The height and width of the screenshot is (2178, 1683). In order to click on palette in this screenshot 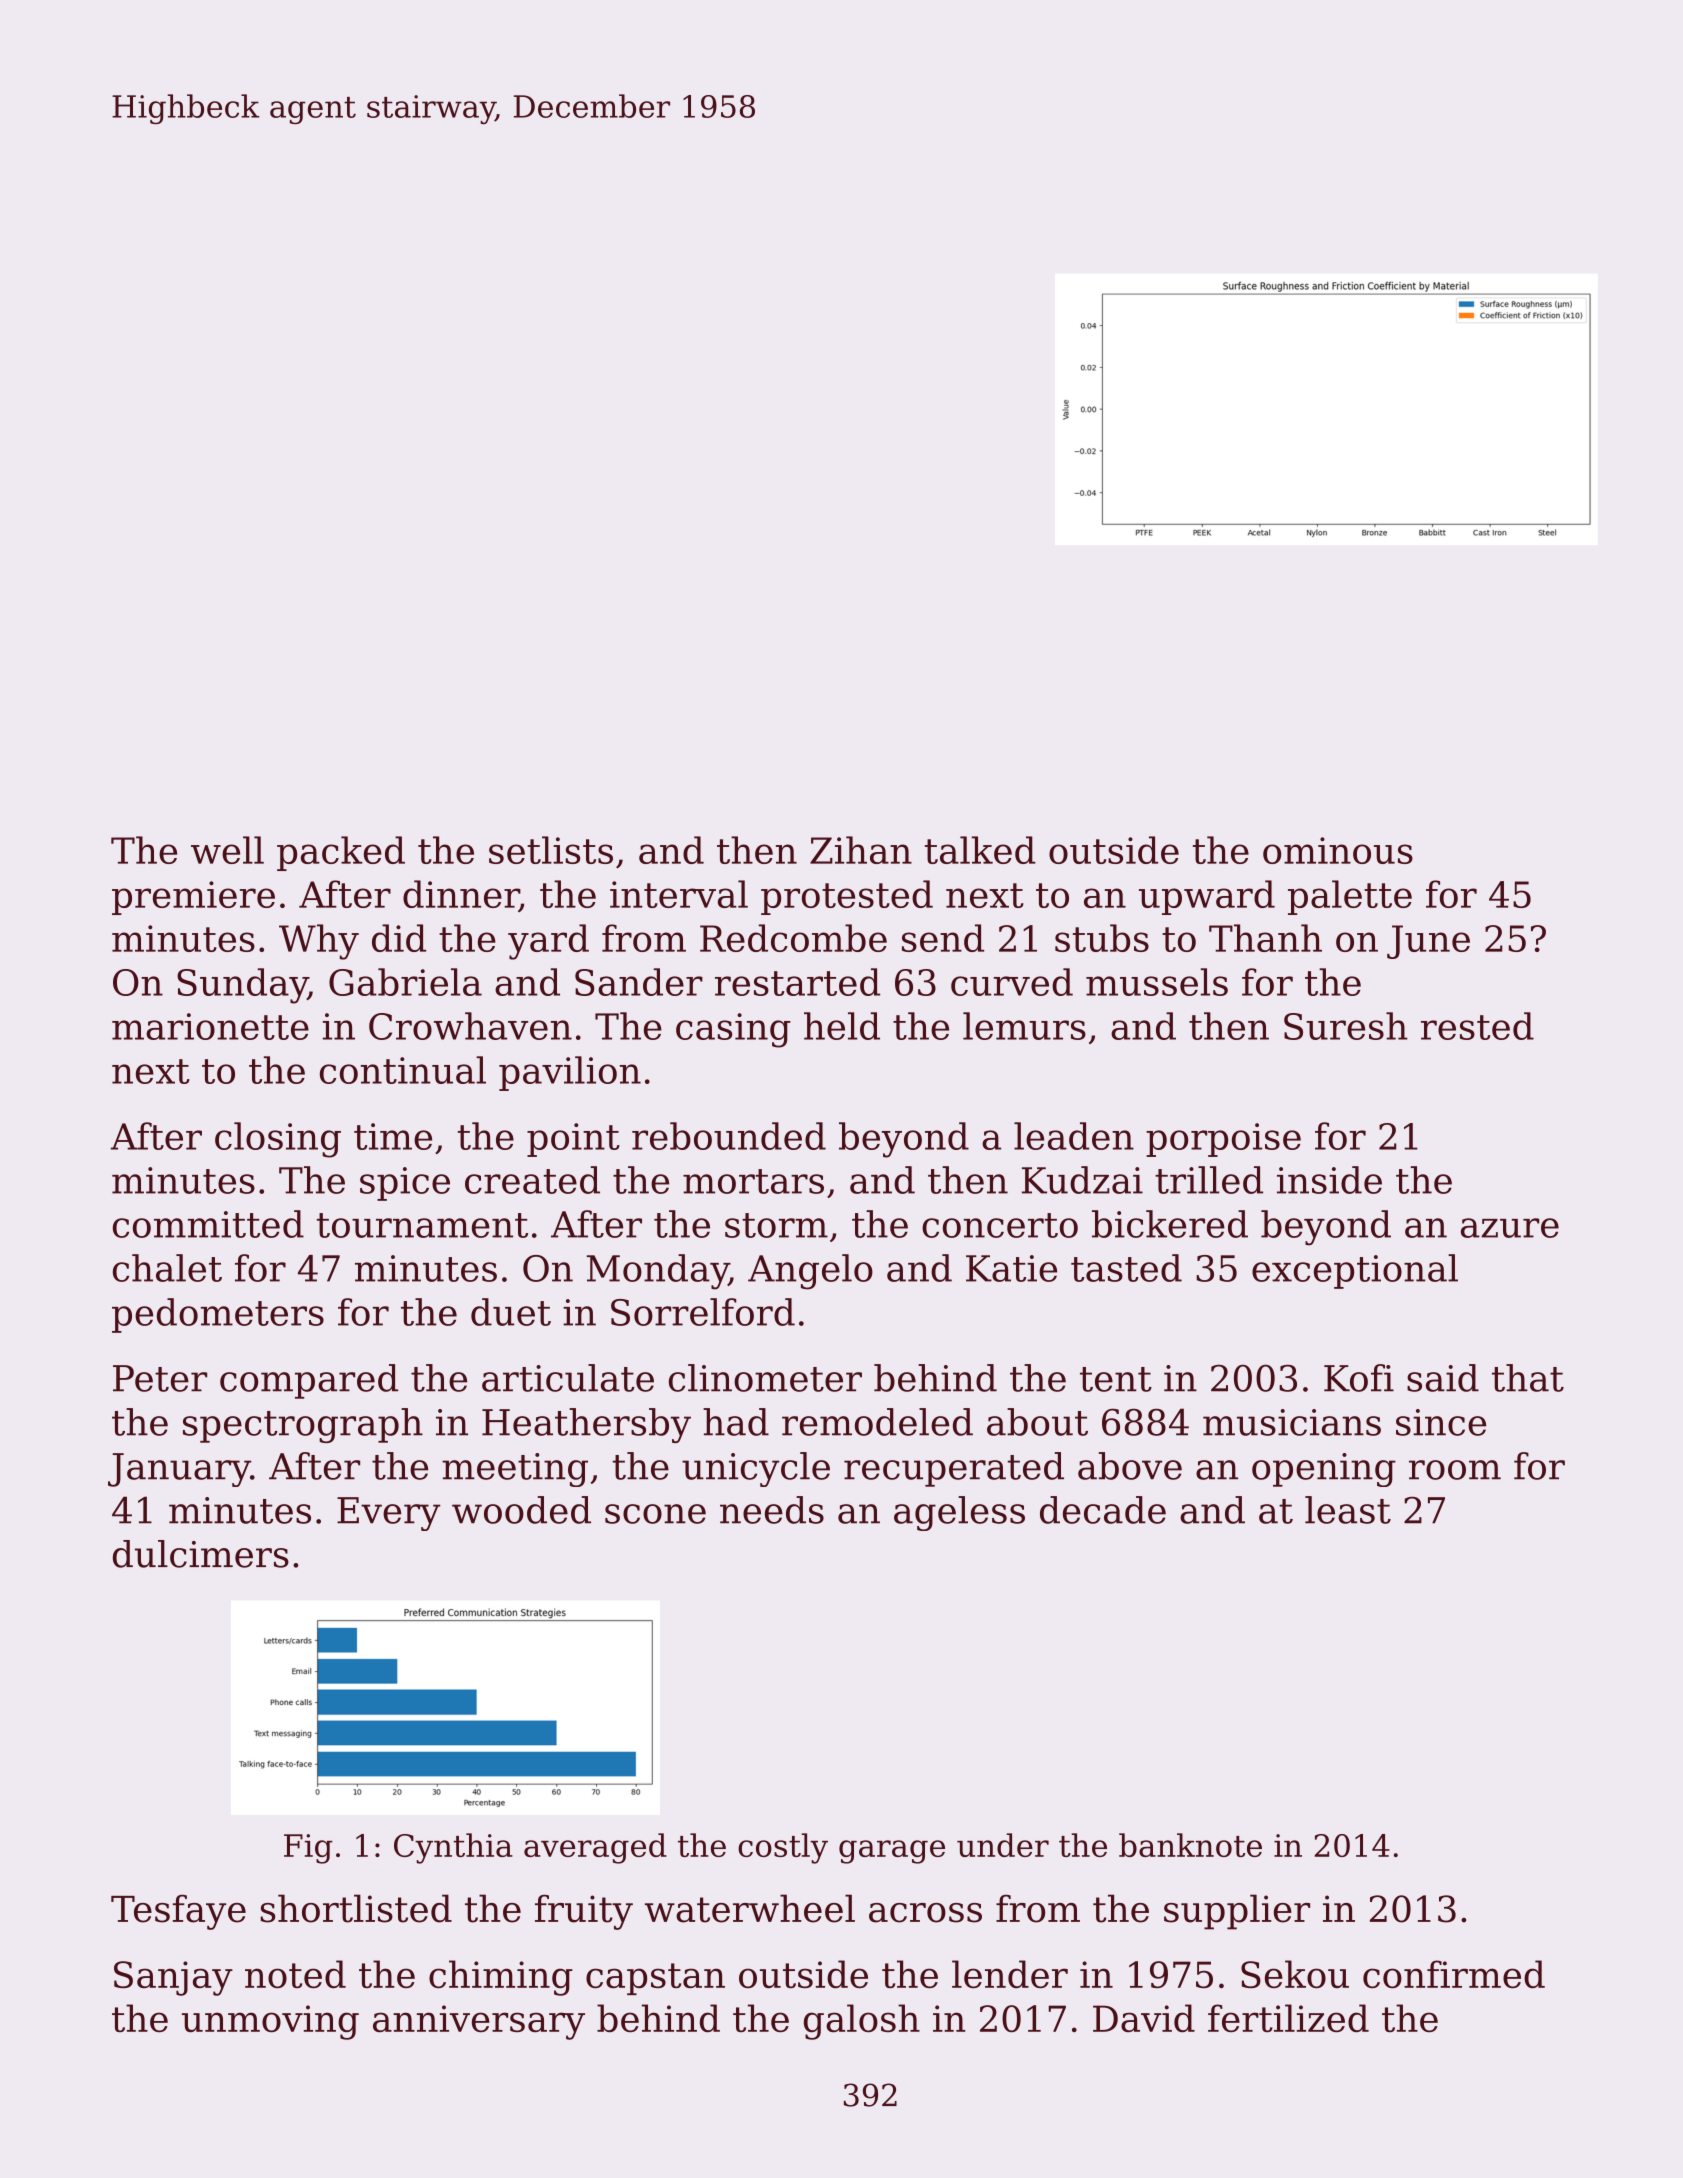, I will do `click(1350, 897)`.
